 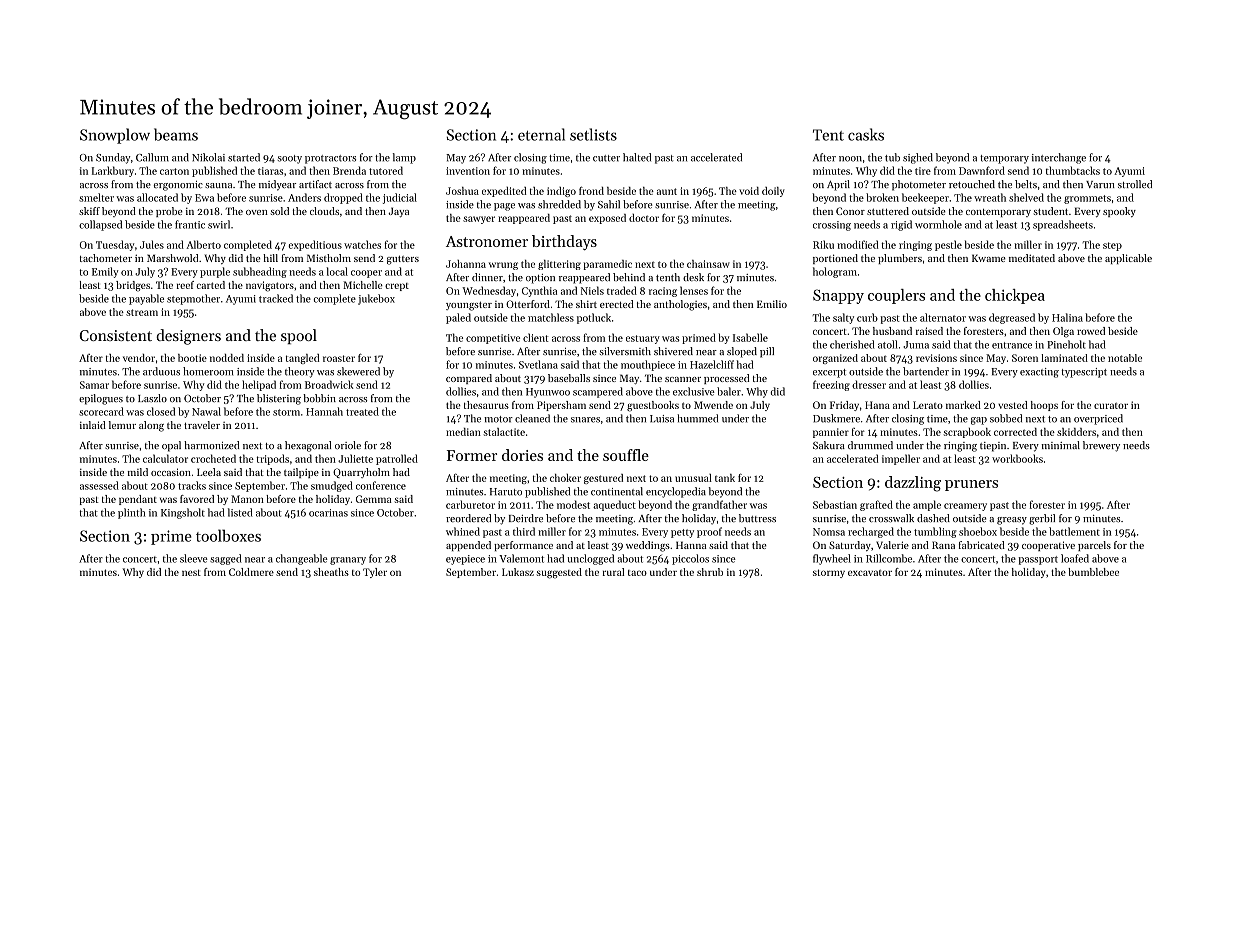 What do you see at coordinates (1093, 572) in the document?
I see `bumblebee` at bounding box center [1093, 572].
